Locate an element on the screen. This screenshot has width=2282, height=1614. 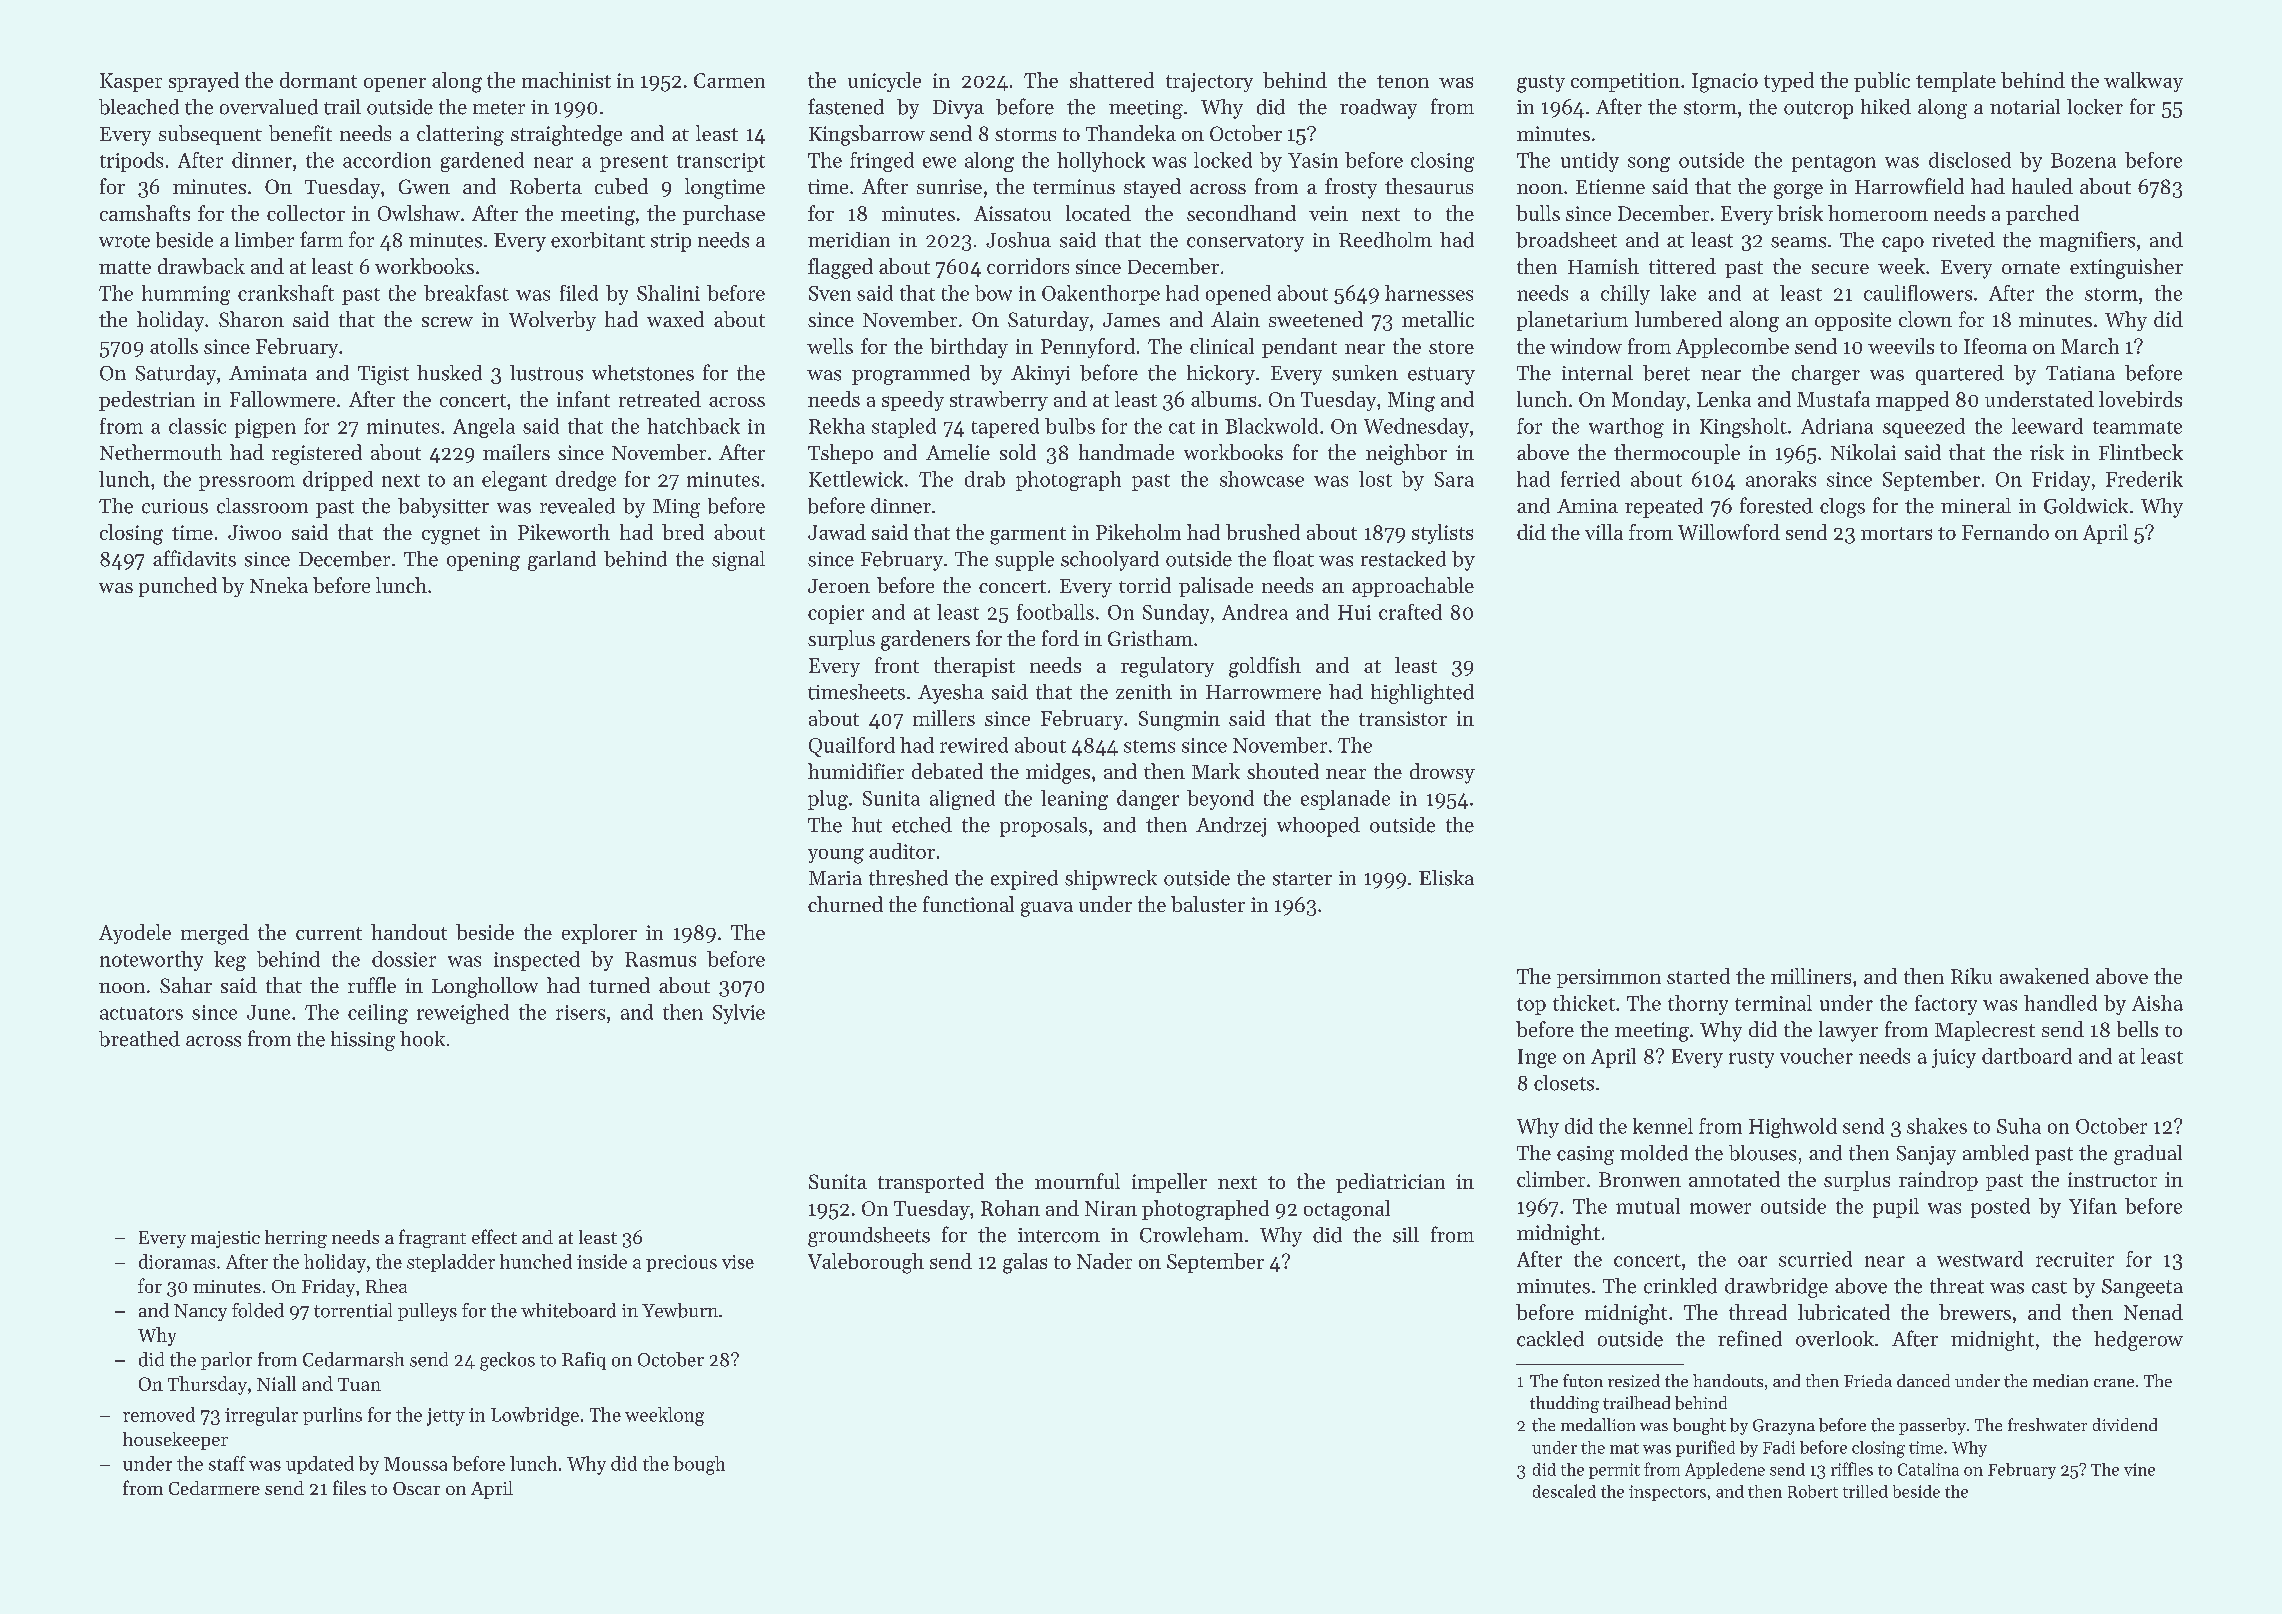
Nneka is located at coordinates (279, 585).
